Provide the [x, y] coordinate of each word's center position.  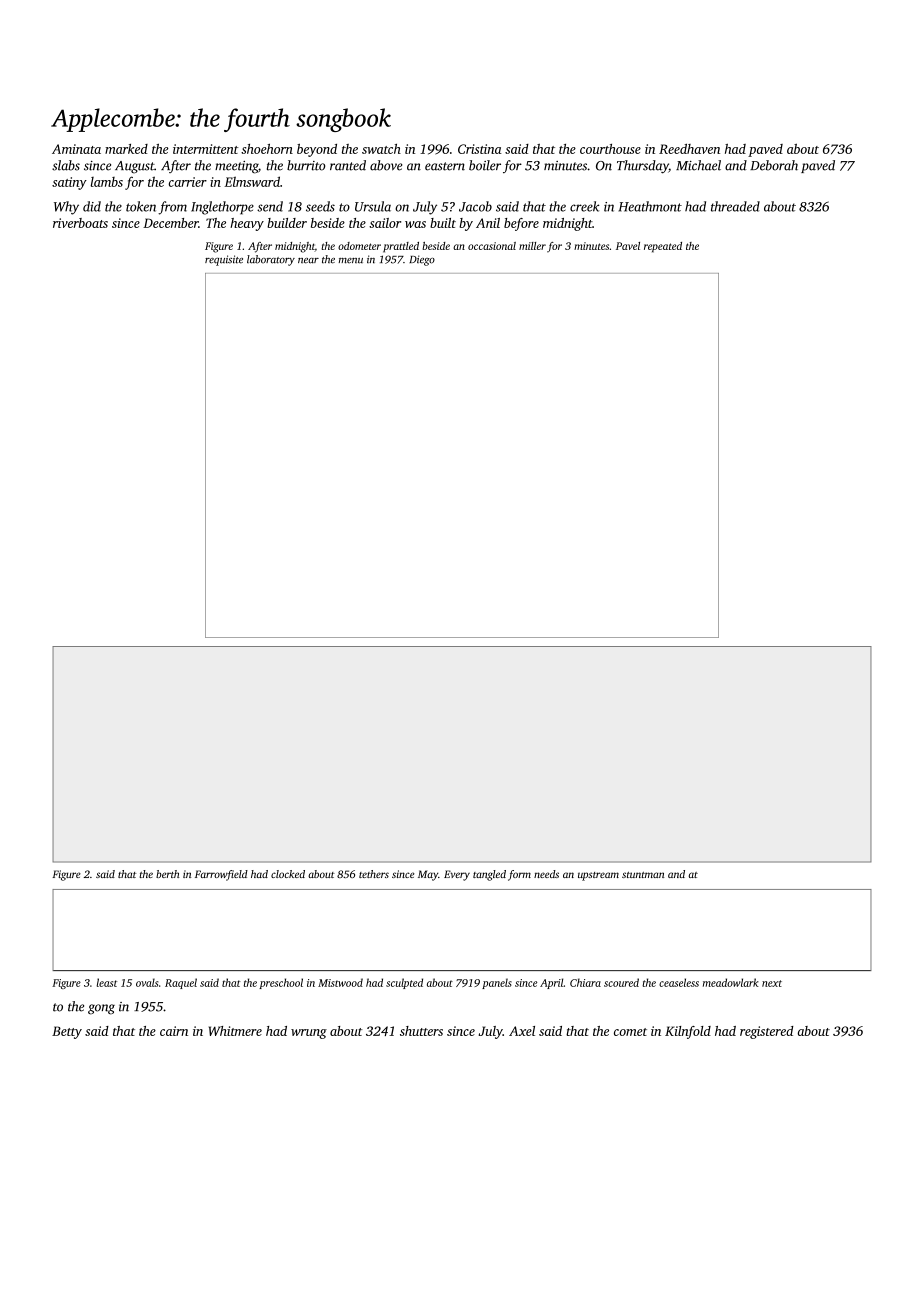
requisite [224, 260]
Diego [422, 260]
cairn [174, 1031]
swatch [381, 149]
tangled [489, 875]
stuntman [643, 875]
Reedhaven [689, 149]
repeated [663, 247]
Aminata [76, 149]
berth [167, 874]
